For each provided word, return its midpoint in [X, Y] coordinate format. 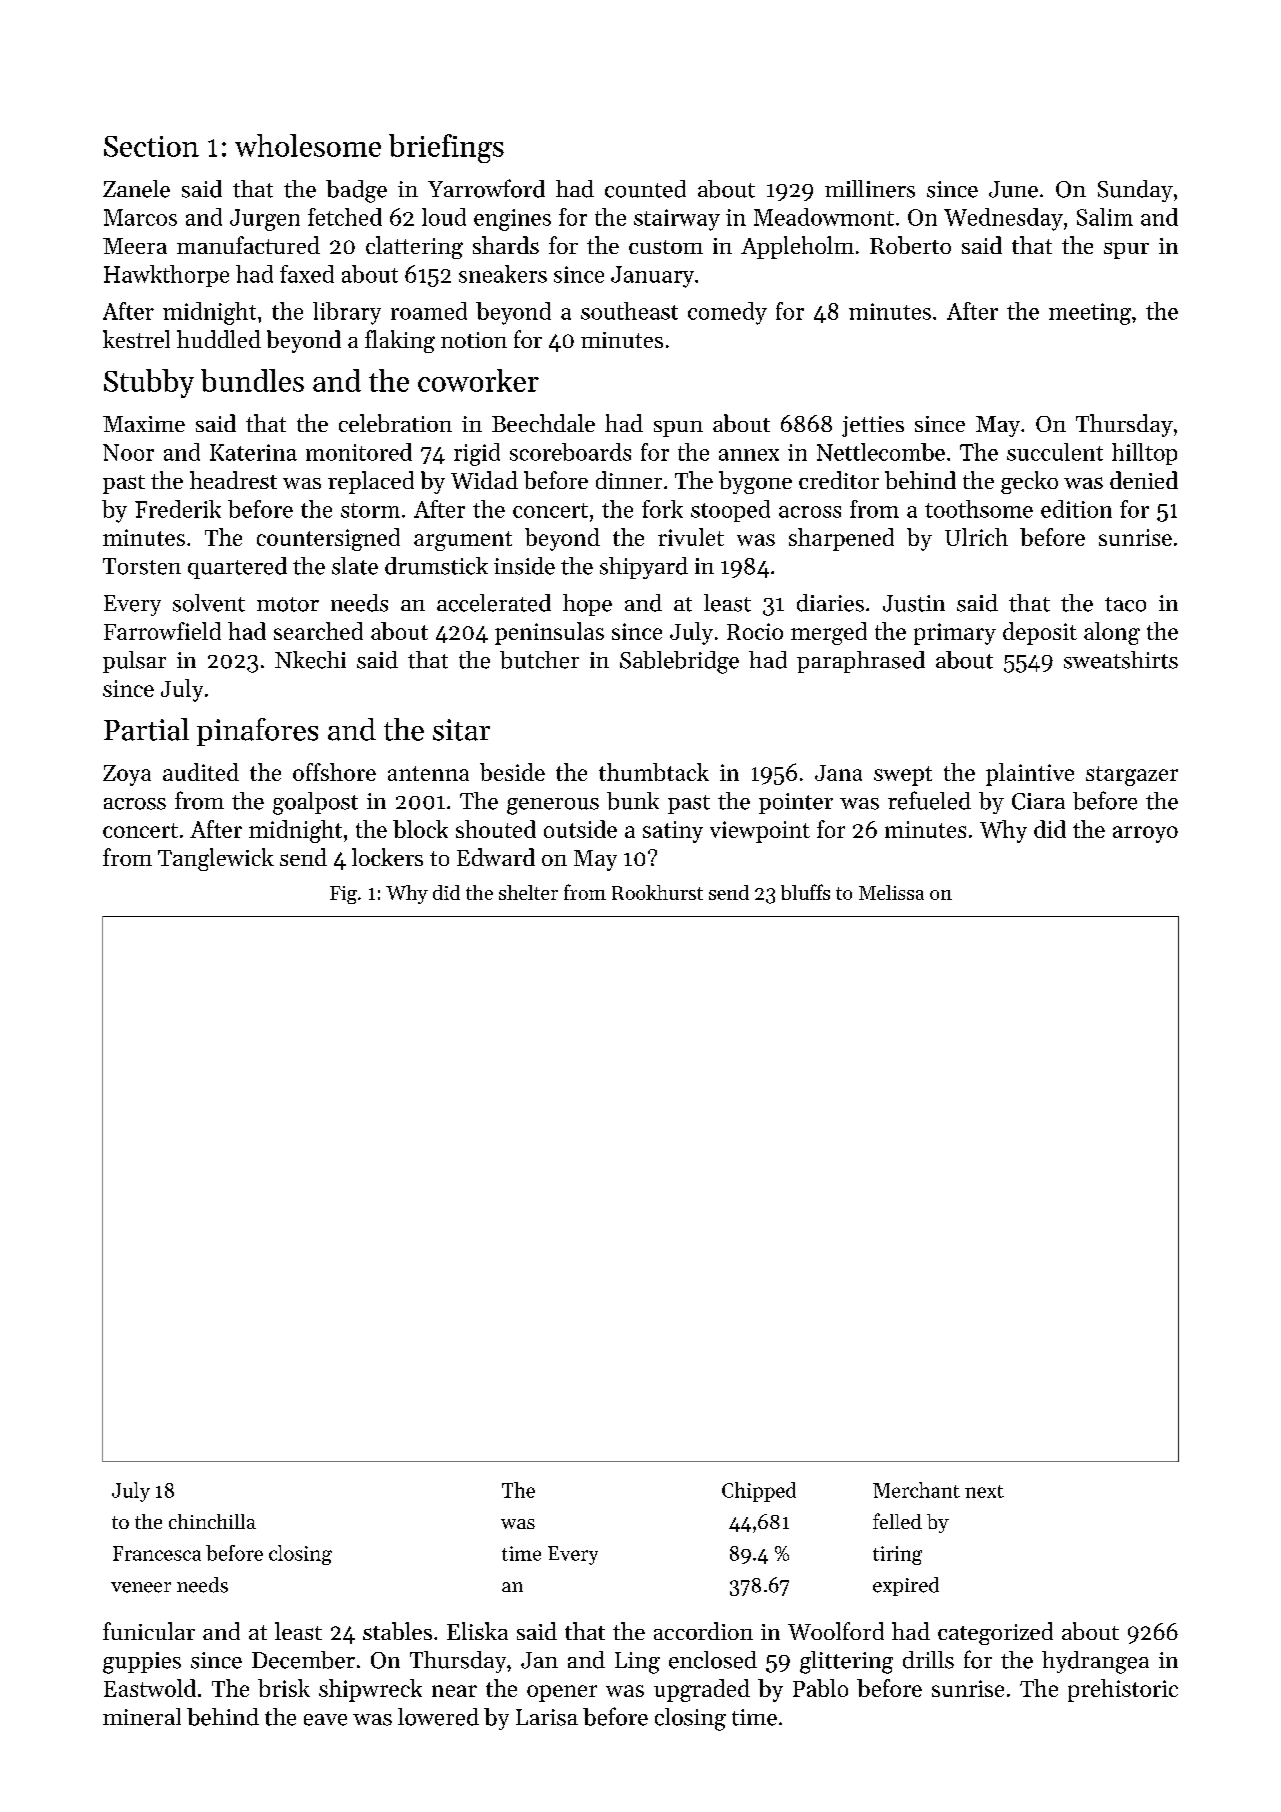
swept [903, 776]
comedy [727, 313]
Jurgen [265, 220]
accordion [703, 1631]
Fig [343, 895]
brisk [284, 1688]
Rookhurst [657, 892]
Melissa [891, 892]
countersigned [328, 539]
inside [524, 566]
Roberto [910, 245]
